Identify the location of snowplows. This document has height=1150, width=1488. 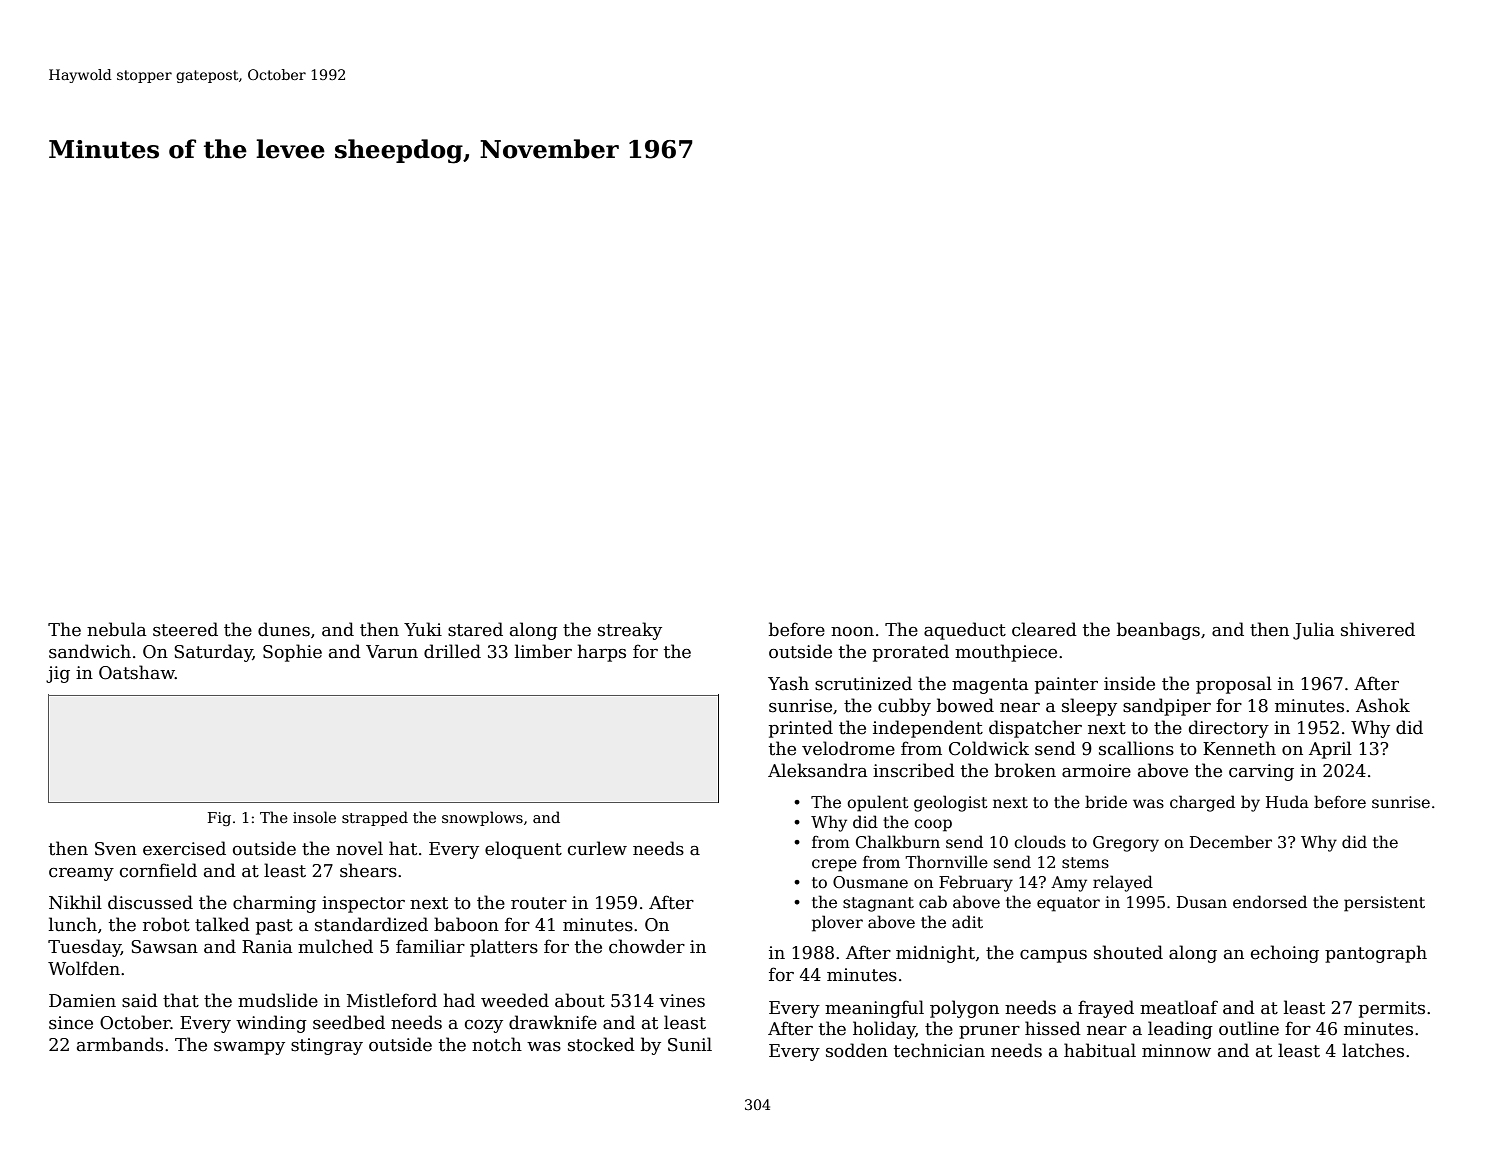
(482, 818).
